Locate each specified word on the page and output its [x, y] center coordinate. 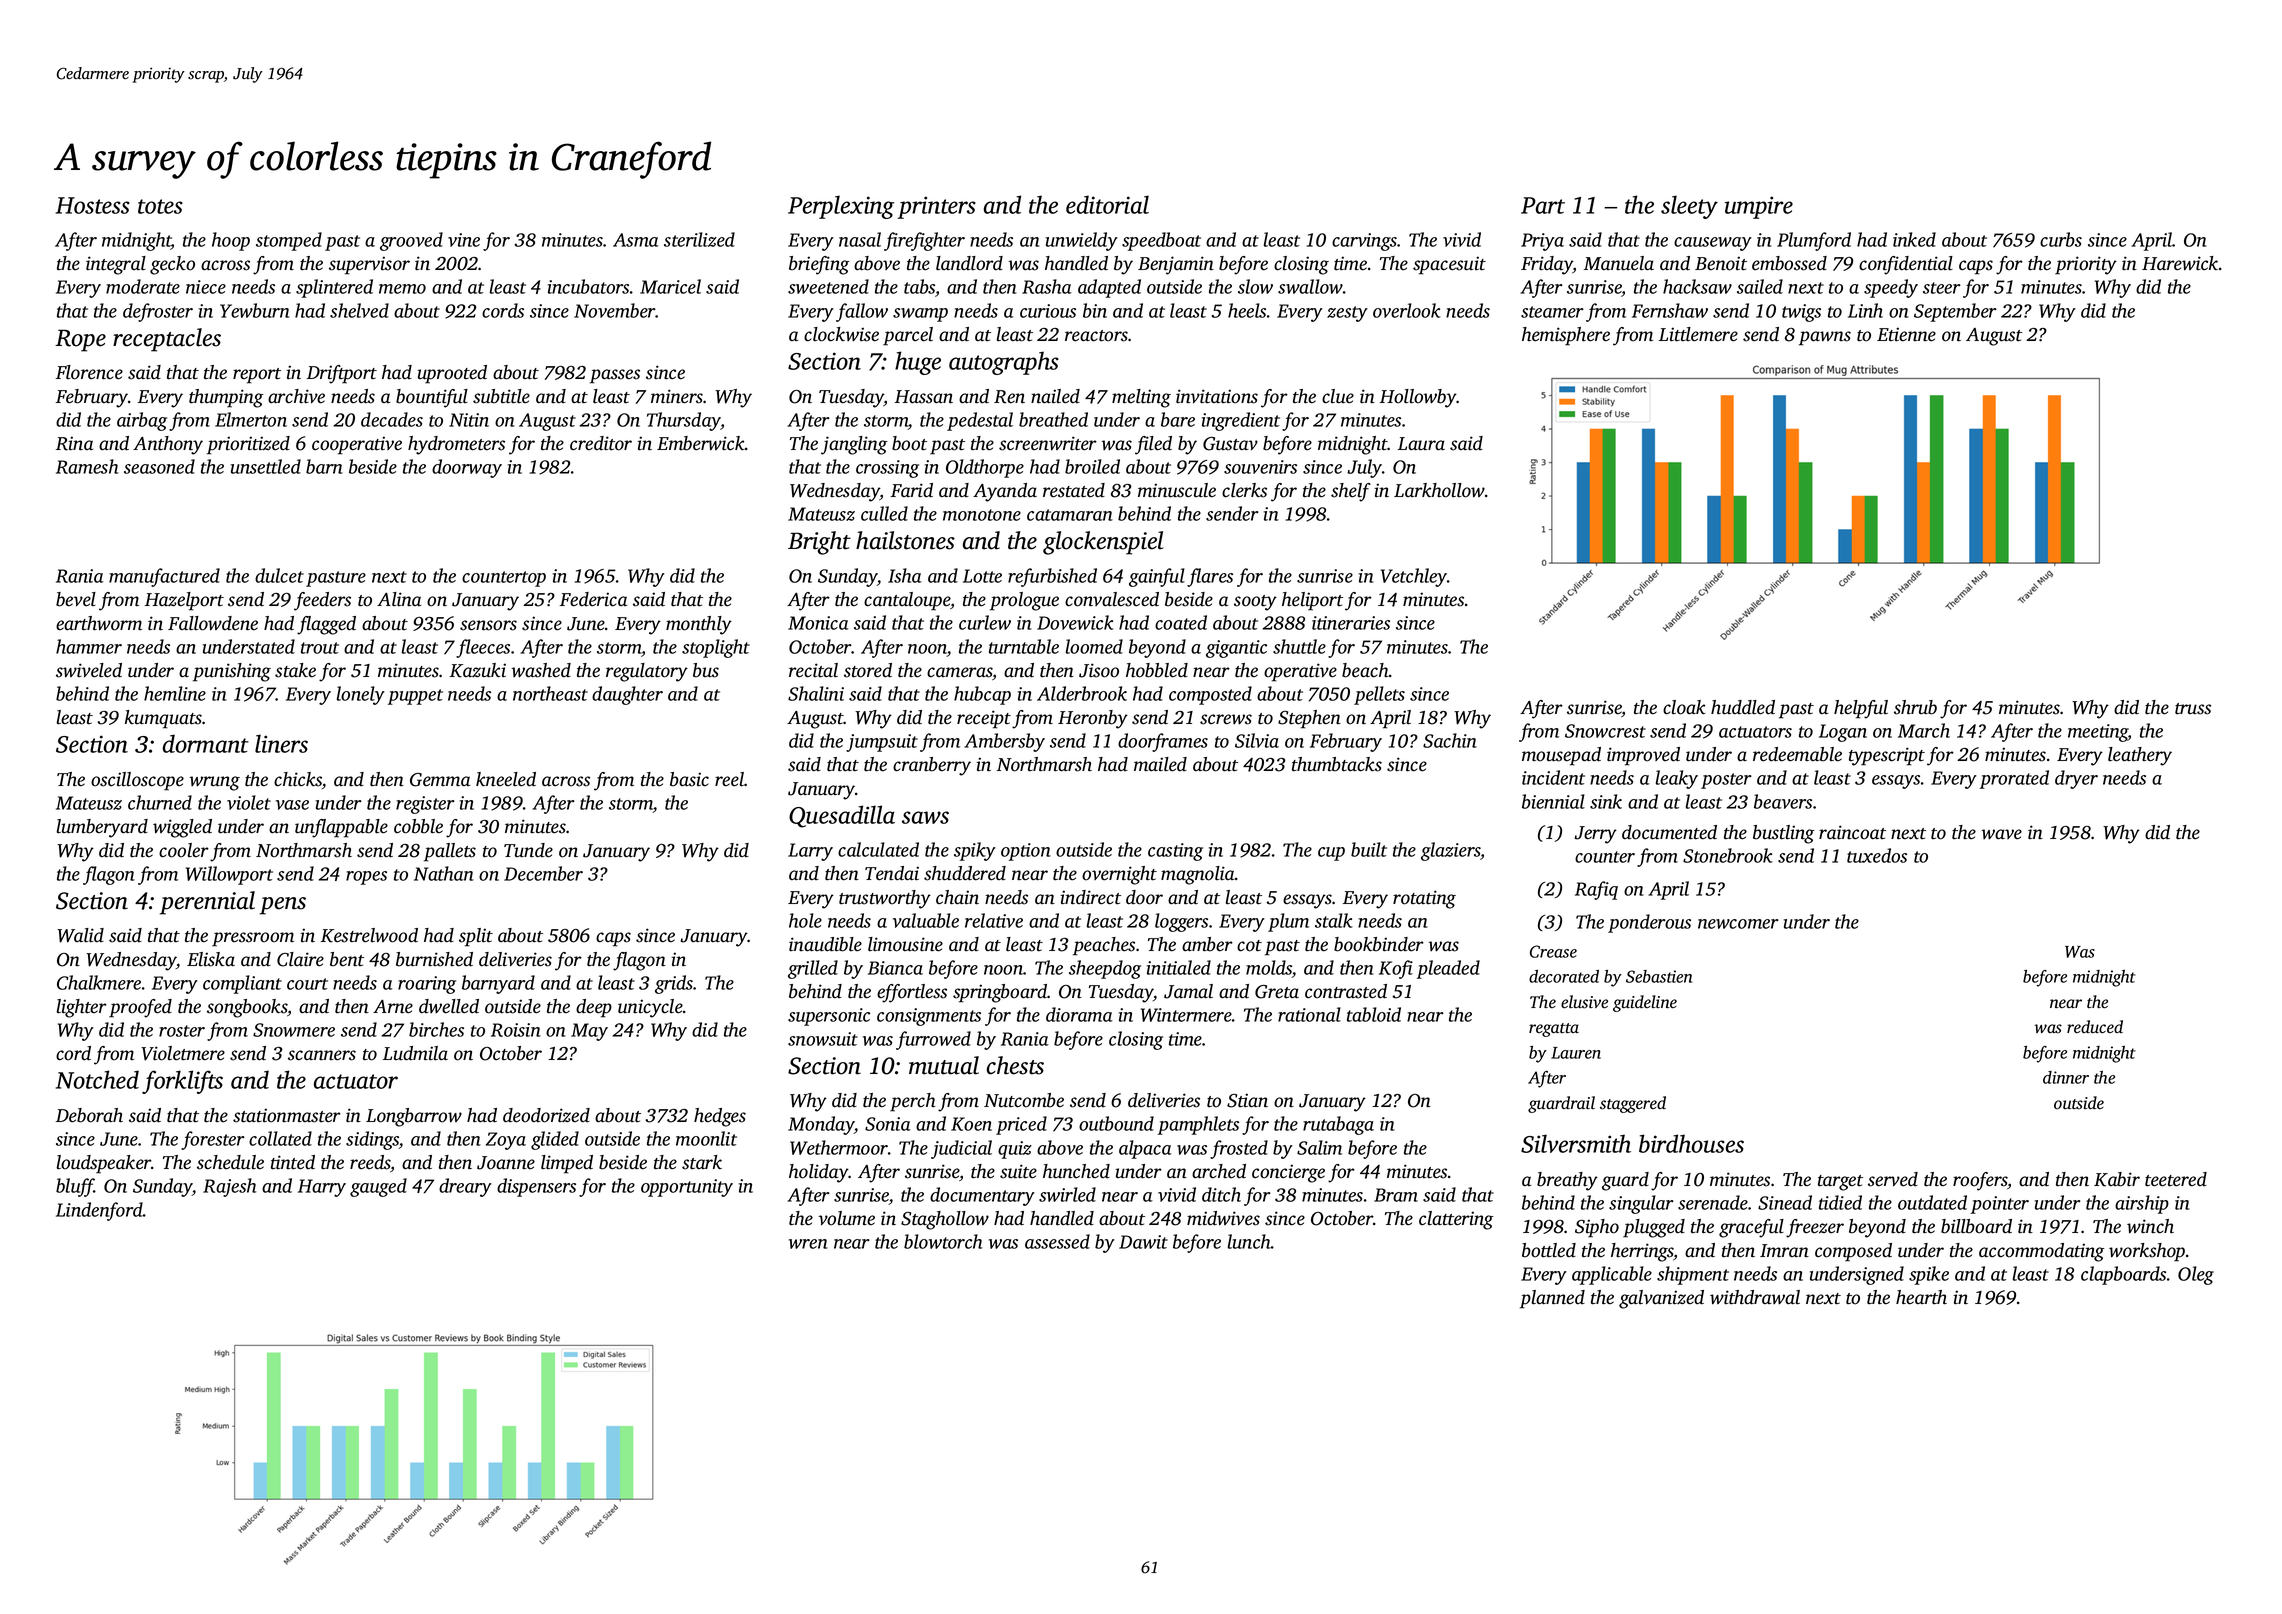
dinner [2066, 1077]
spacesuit [1449, 265]
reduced [2095, 1026]
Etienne [1906, 334]
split [476, 937]
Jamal [1188, 991]
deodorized [546, 1115]
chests [1015, 1065]
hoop [231, 241]
